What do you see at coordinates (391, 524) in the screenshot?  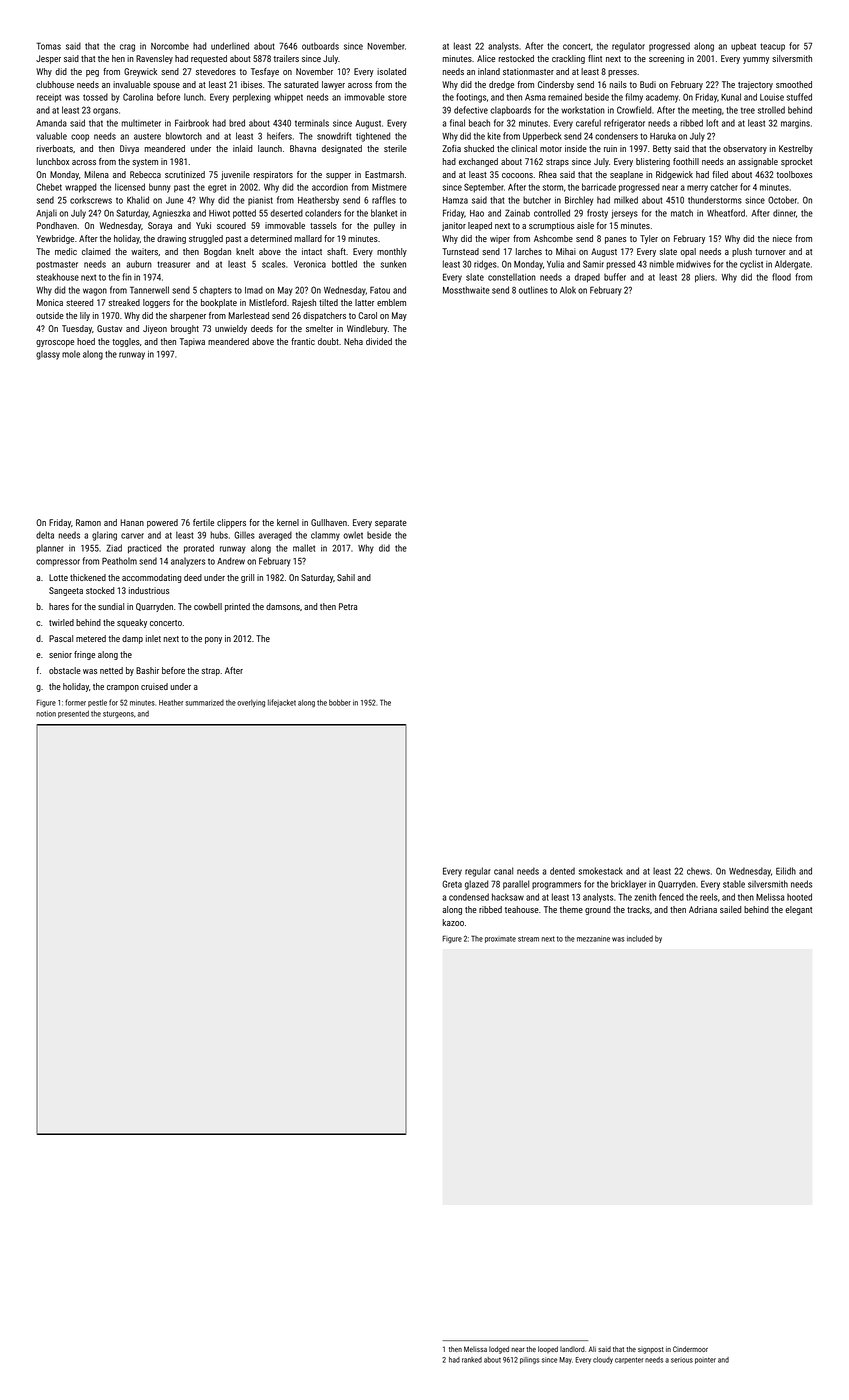 I see `separate` at bounding box center [391, 524].
